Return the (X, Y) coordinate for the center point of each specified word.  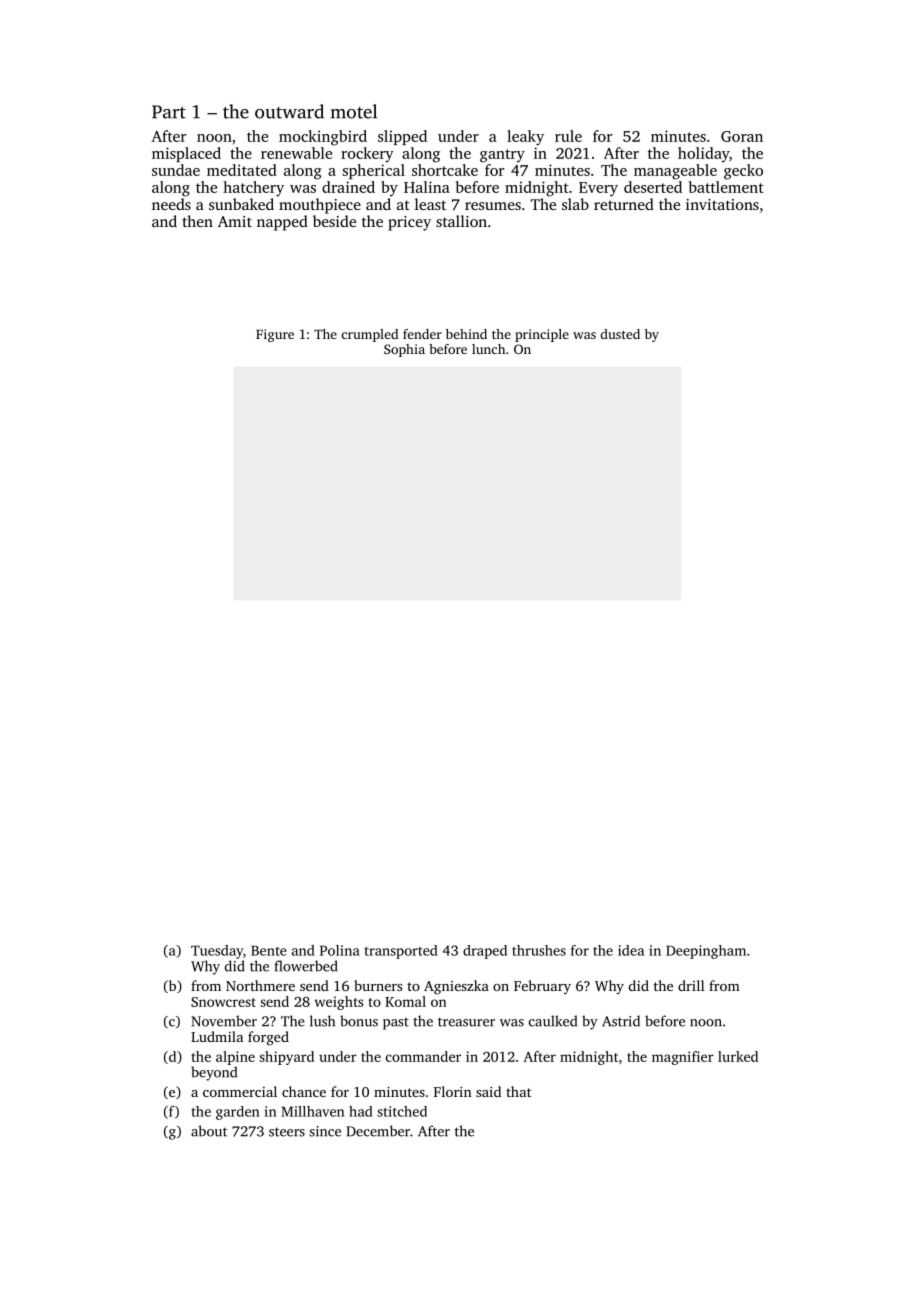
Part (169, 112)
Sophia (404, 350)
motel (354, 111)
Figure (275, 335)
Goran (742, 136)
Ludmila (217, 1036)
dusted (620, 334)
